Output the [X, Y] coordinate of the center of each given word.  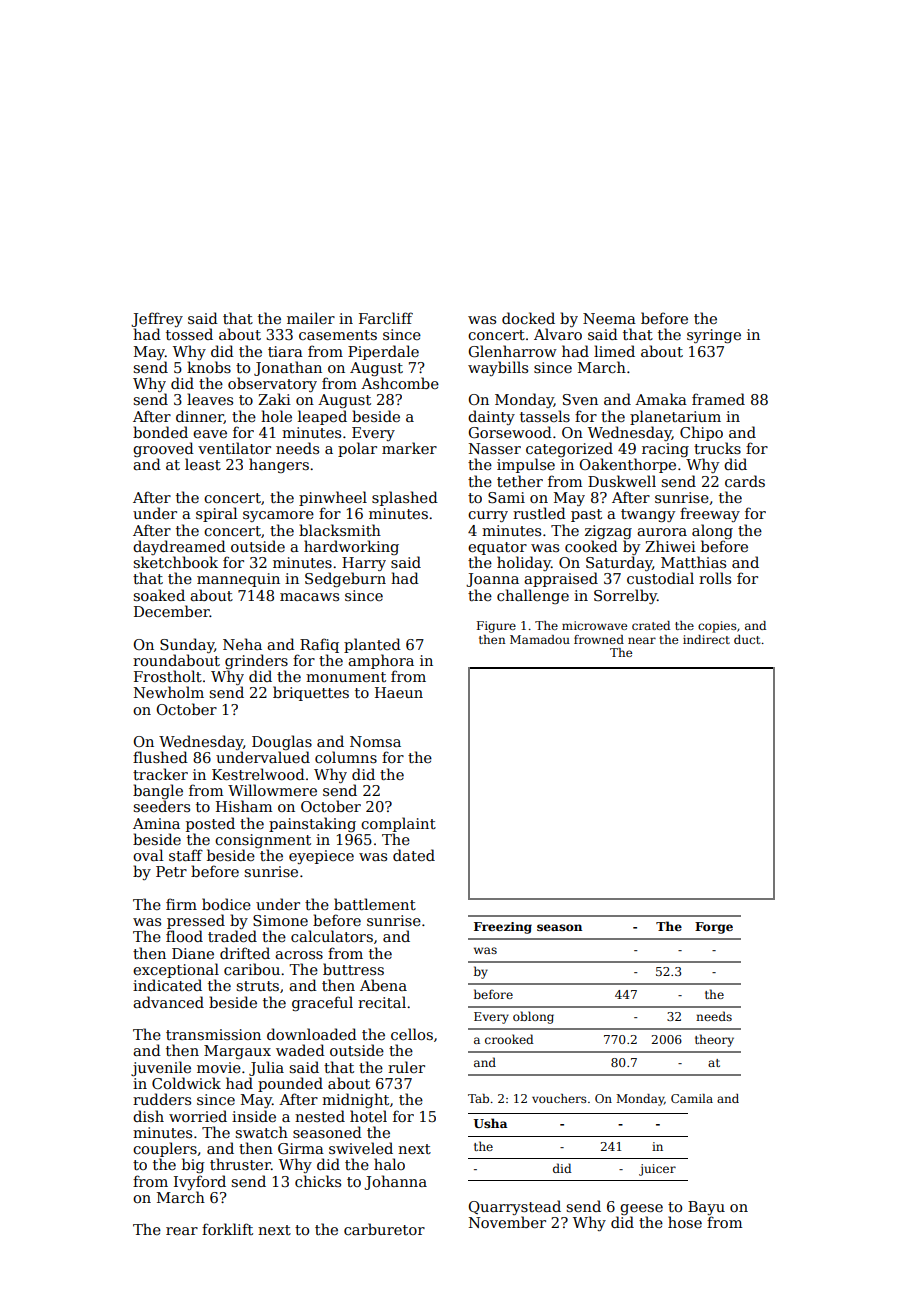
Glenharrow [512, 351]
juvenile [161, 1068]
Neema [609, 318]
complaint [398, 824]
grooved [163, 449]
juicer [657, 1170]
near [642, 640]
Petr [171, 871]
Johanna [395, 1182]
